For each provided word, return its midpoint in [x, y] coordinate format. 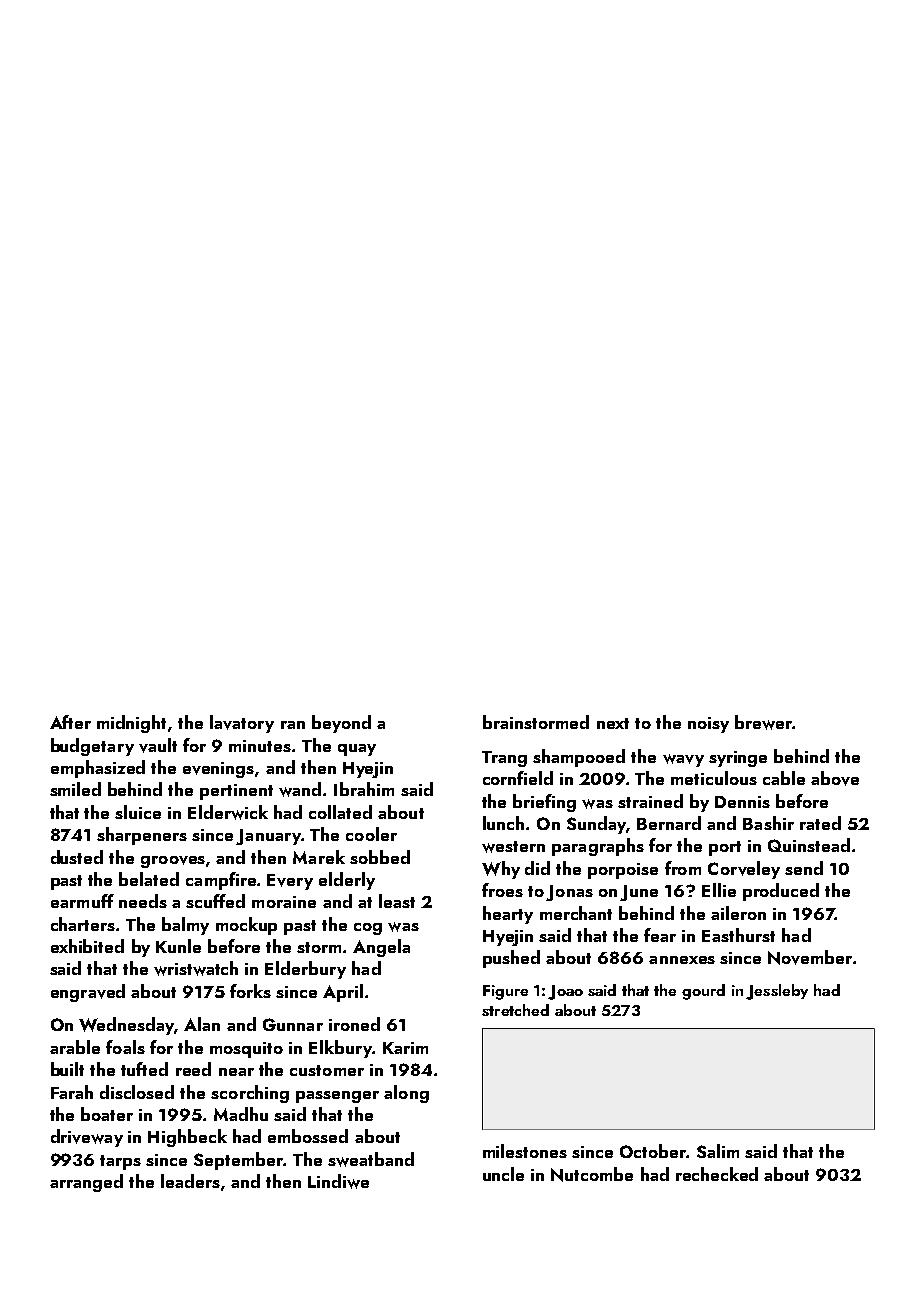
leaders [190, 1181]
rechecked [717, 1174]
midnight [131, 724]
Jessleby [777, 992]
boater [107, 1114]
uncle [503, 1174]
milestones [525, 1151]
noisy [708, 725]
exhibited [87, 946]
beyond [341, 724]
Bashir [768, 823]
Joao [565, 992]
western [513, 847]
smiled [75, 789]
